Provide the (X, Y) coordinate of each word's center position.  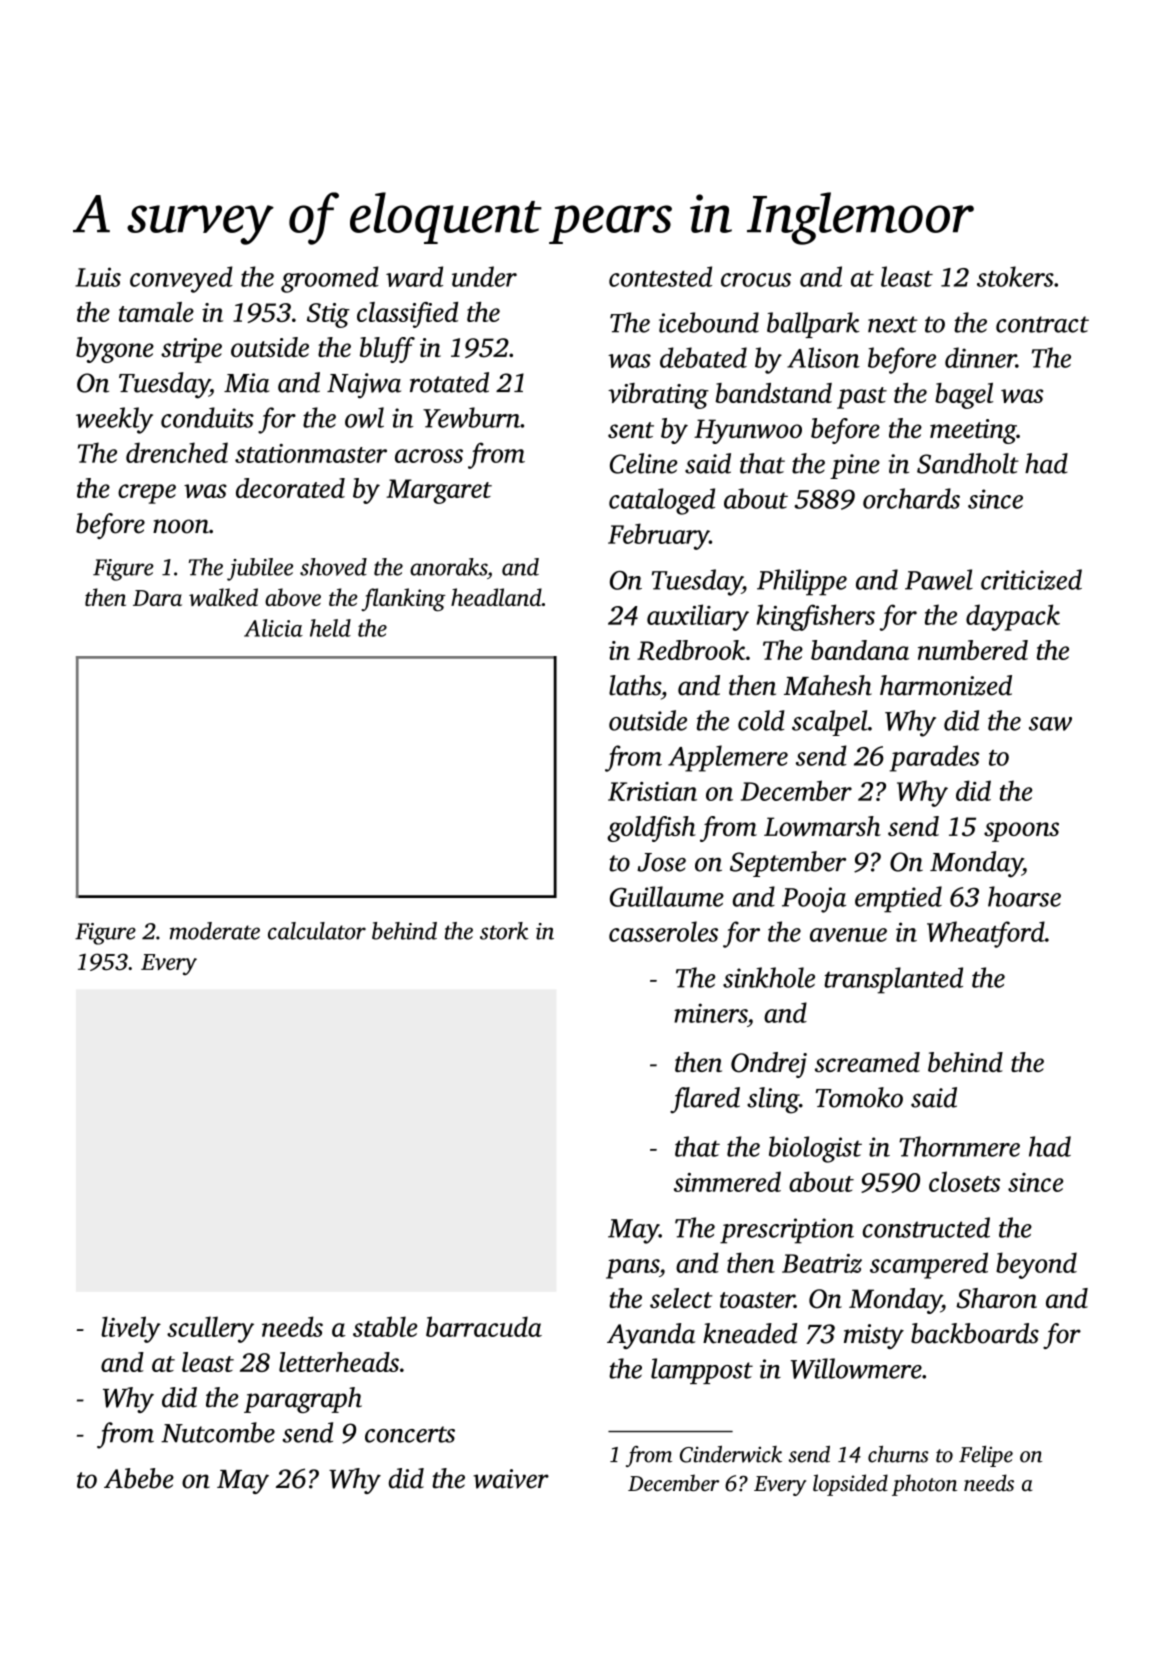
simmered (727, 1181)
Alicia (273, 628)
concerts (410, 1434)
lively (131, 1329)
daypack (1013, 617)
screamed (867, 1062)
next (893, 324)
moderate (215, 931)
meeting (973, 431)
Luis (98, 277)
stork (504, 931)
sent (631, 430)
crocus (756, 280)
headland (496, 597)
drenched (177, 452)
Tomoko (859, 1097)
